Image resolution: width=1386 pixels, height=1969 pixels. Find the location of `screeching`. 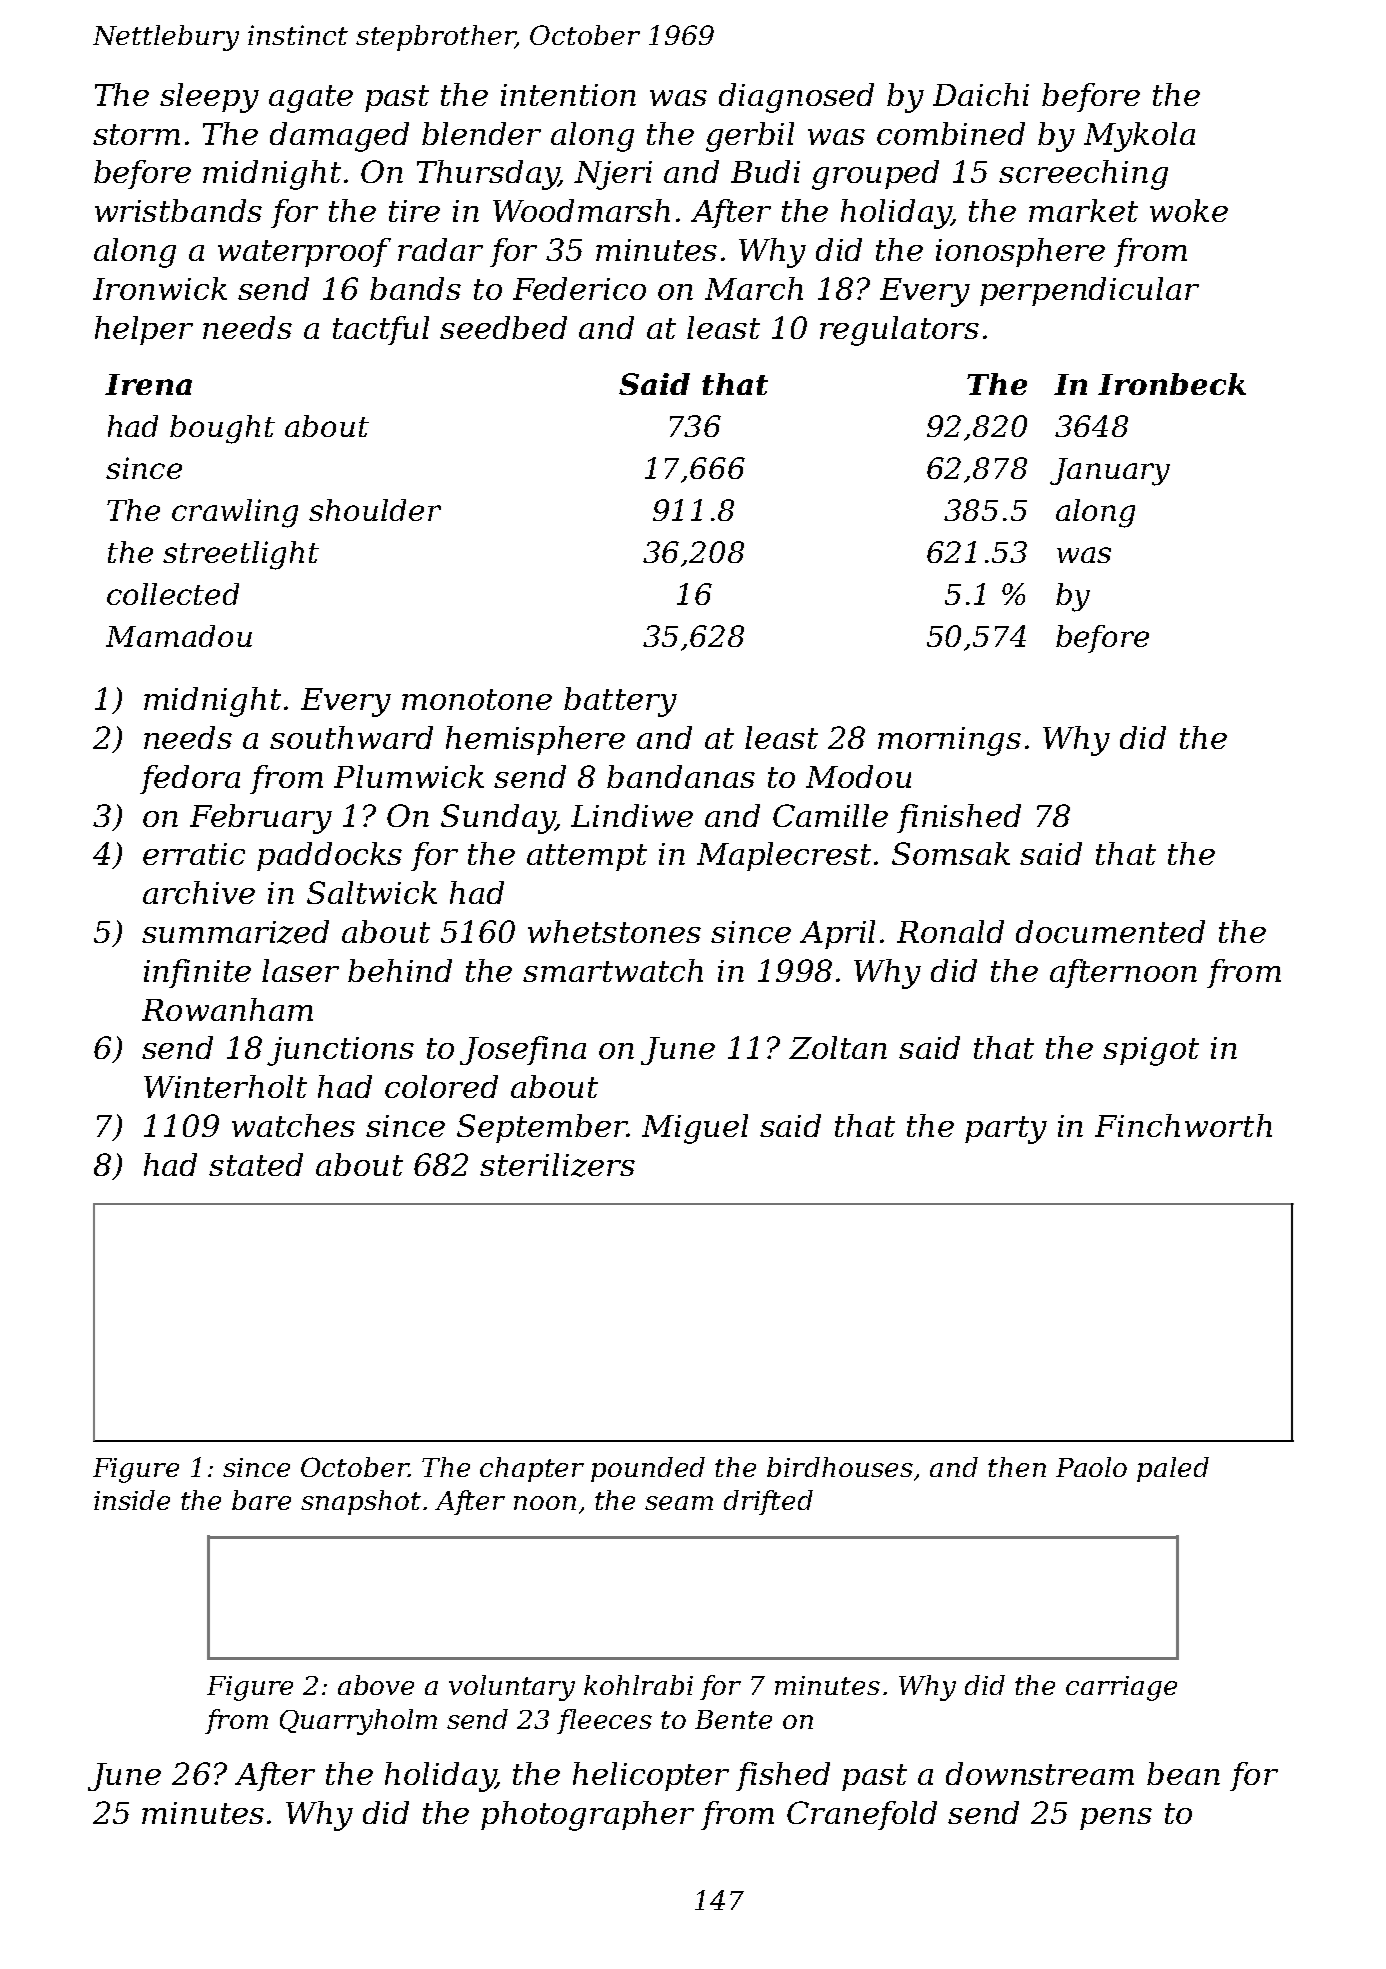

screeching is located at coordinates (1083, 175).
